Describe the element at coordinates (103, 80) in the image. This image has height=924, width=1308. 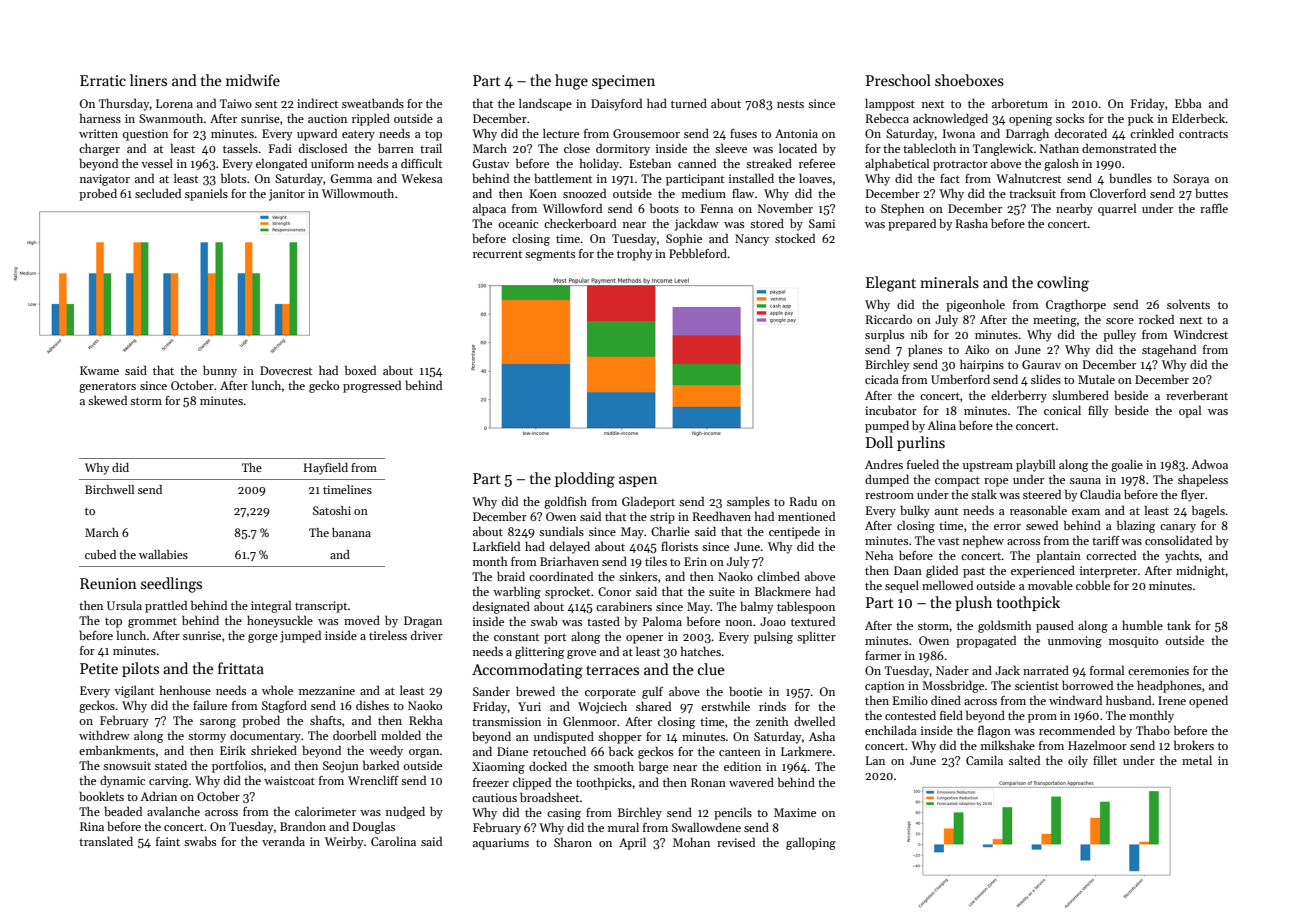
I see `Erratic` at that location.
